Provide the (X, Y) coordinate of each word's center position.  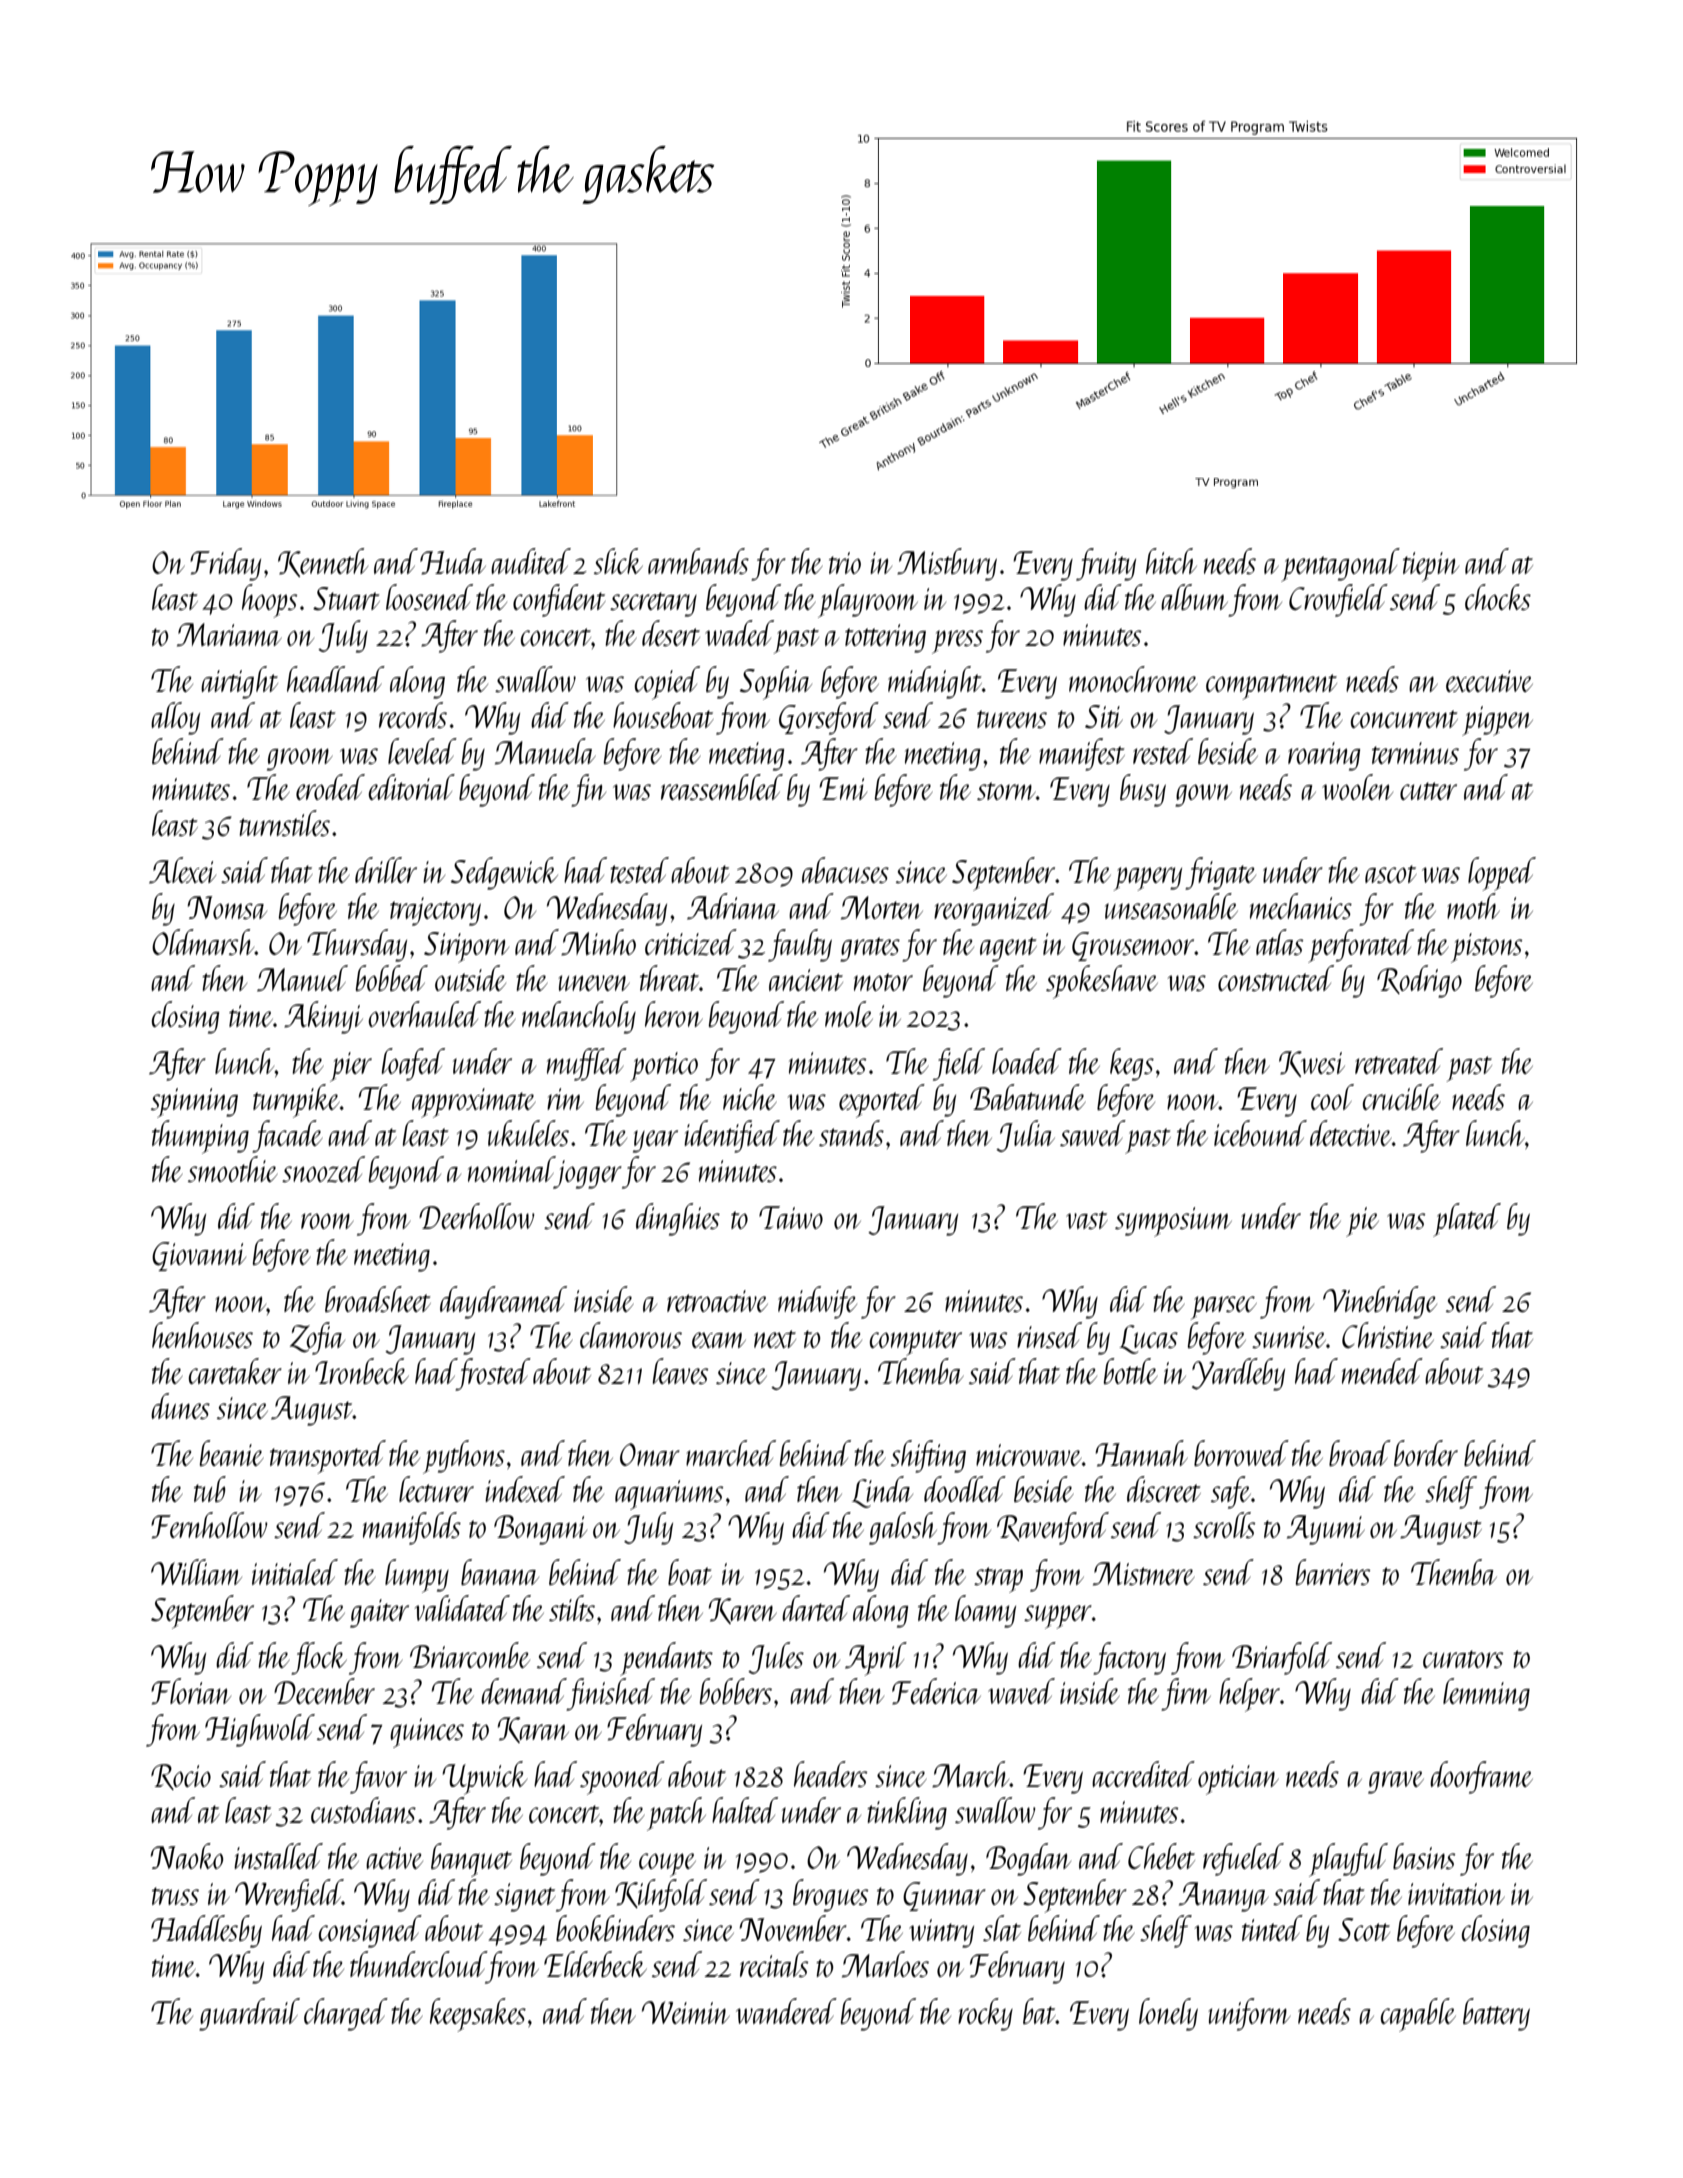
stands (851, 1133)
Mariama (229, 634)
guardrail (249, 2014)
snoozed (323, 1169)
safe (1231, 1492)
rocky (985, 2014)
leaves (681, 1371)
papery (1147, 879)
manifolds (412, 1528)
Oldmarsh (203, 942)
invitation (1456, 1894)
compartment (1271, 687)
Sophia (776, 683)
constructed (1276, 978)
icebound (1260, 1133)
